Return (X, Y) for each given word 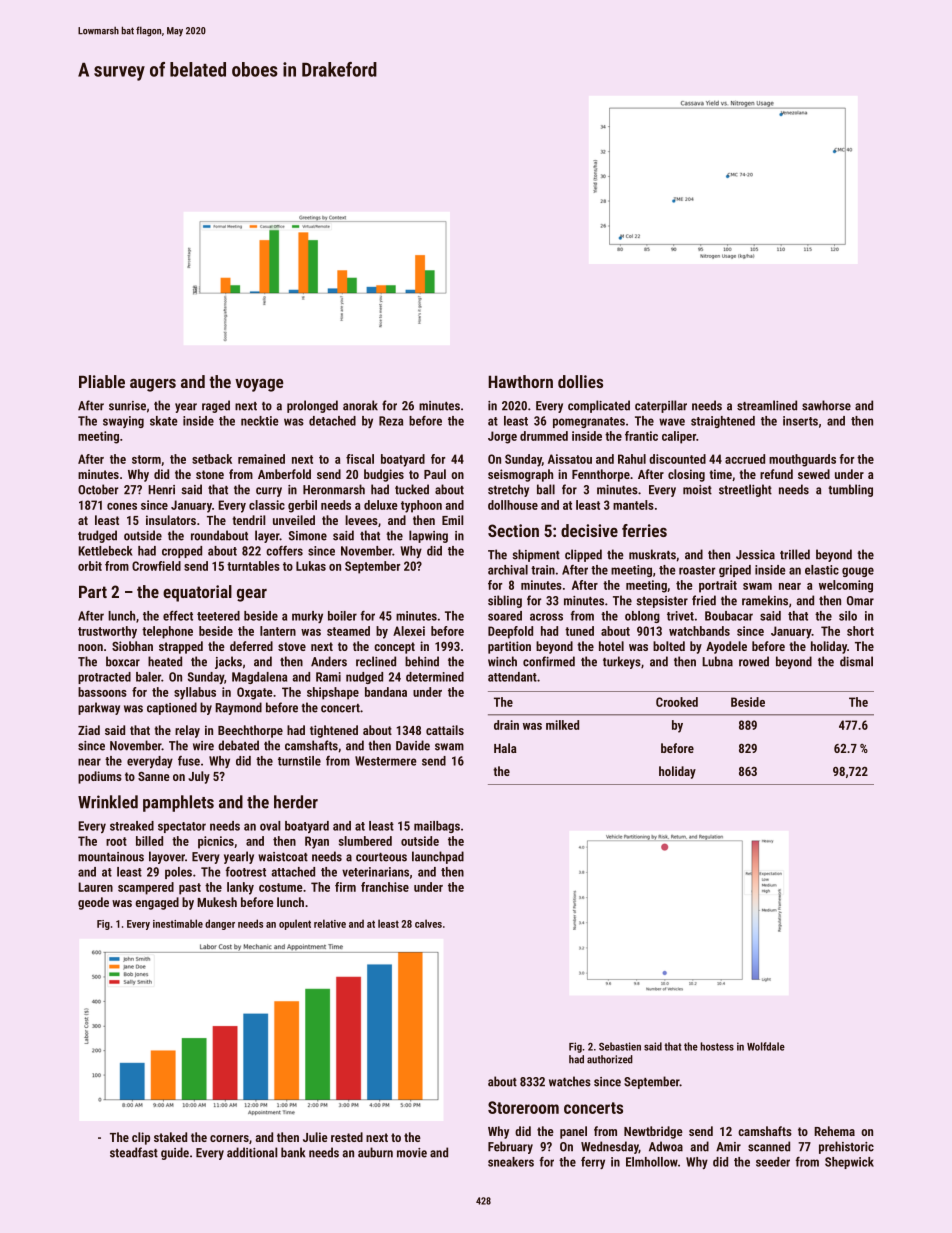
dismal (856, 661)
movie (412, 1153)
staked (170, 1137)
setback (212, 459)
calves (428, 923)
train (543, 570)
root (116, 841)
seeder (773, 1162)
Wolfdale (766, 1046)
